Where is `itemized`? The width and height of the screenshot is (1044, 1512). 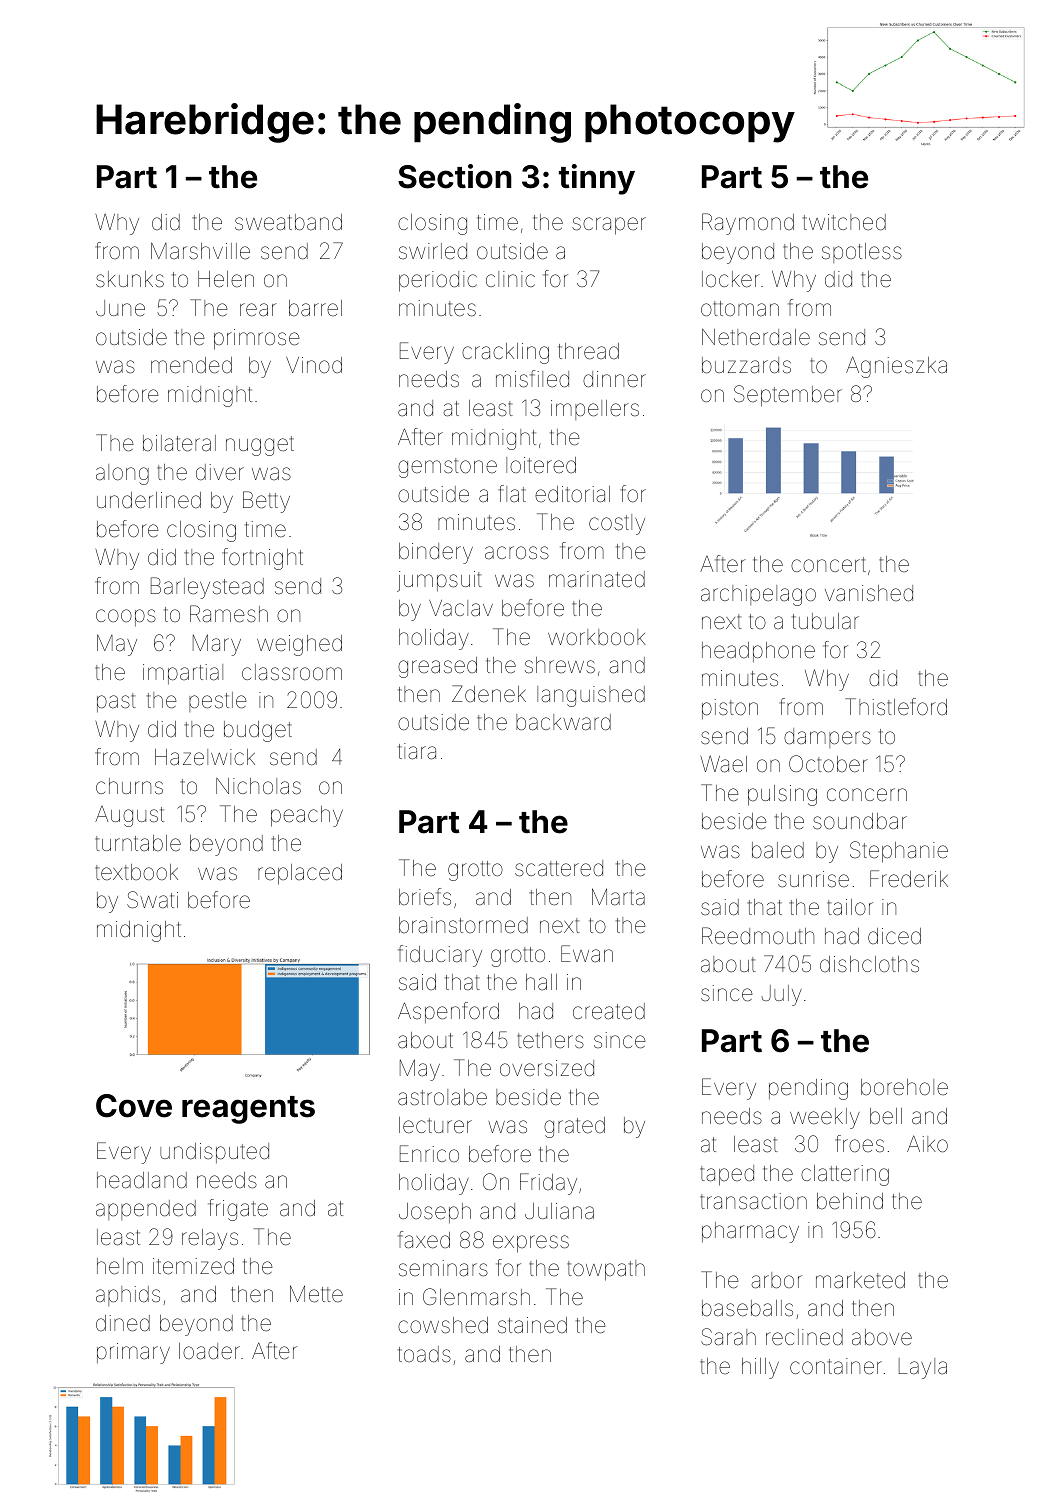 itemized is located at coordinates (193, 1266).
